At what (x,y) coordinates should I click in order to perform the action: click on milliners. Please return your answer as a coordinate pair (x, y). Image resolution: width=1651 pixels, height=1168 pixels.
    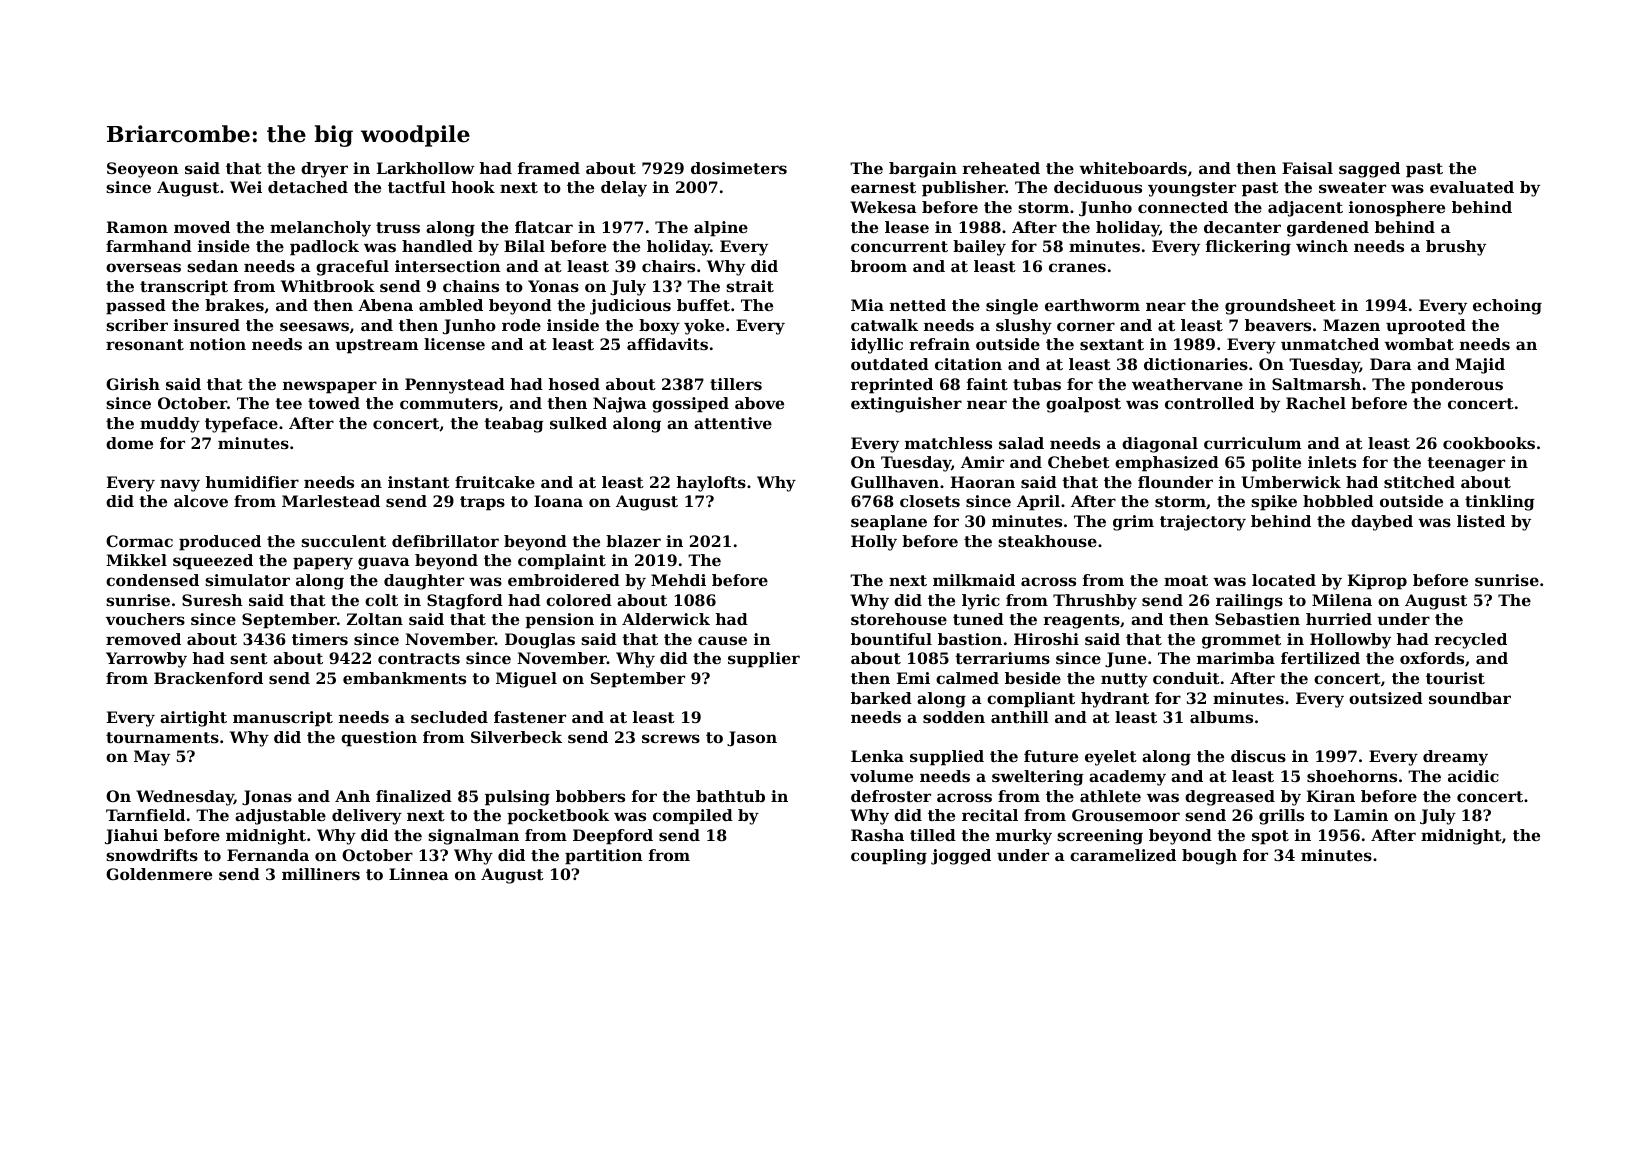
    Looking at the image, I should click on (321, 874).
